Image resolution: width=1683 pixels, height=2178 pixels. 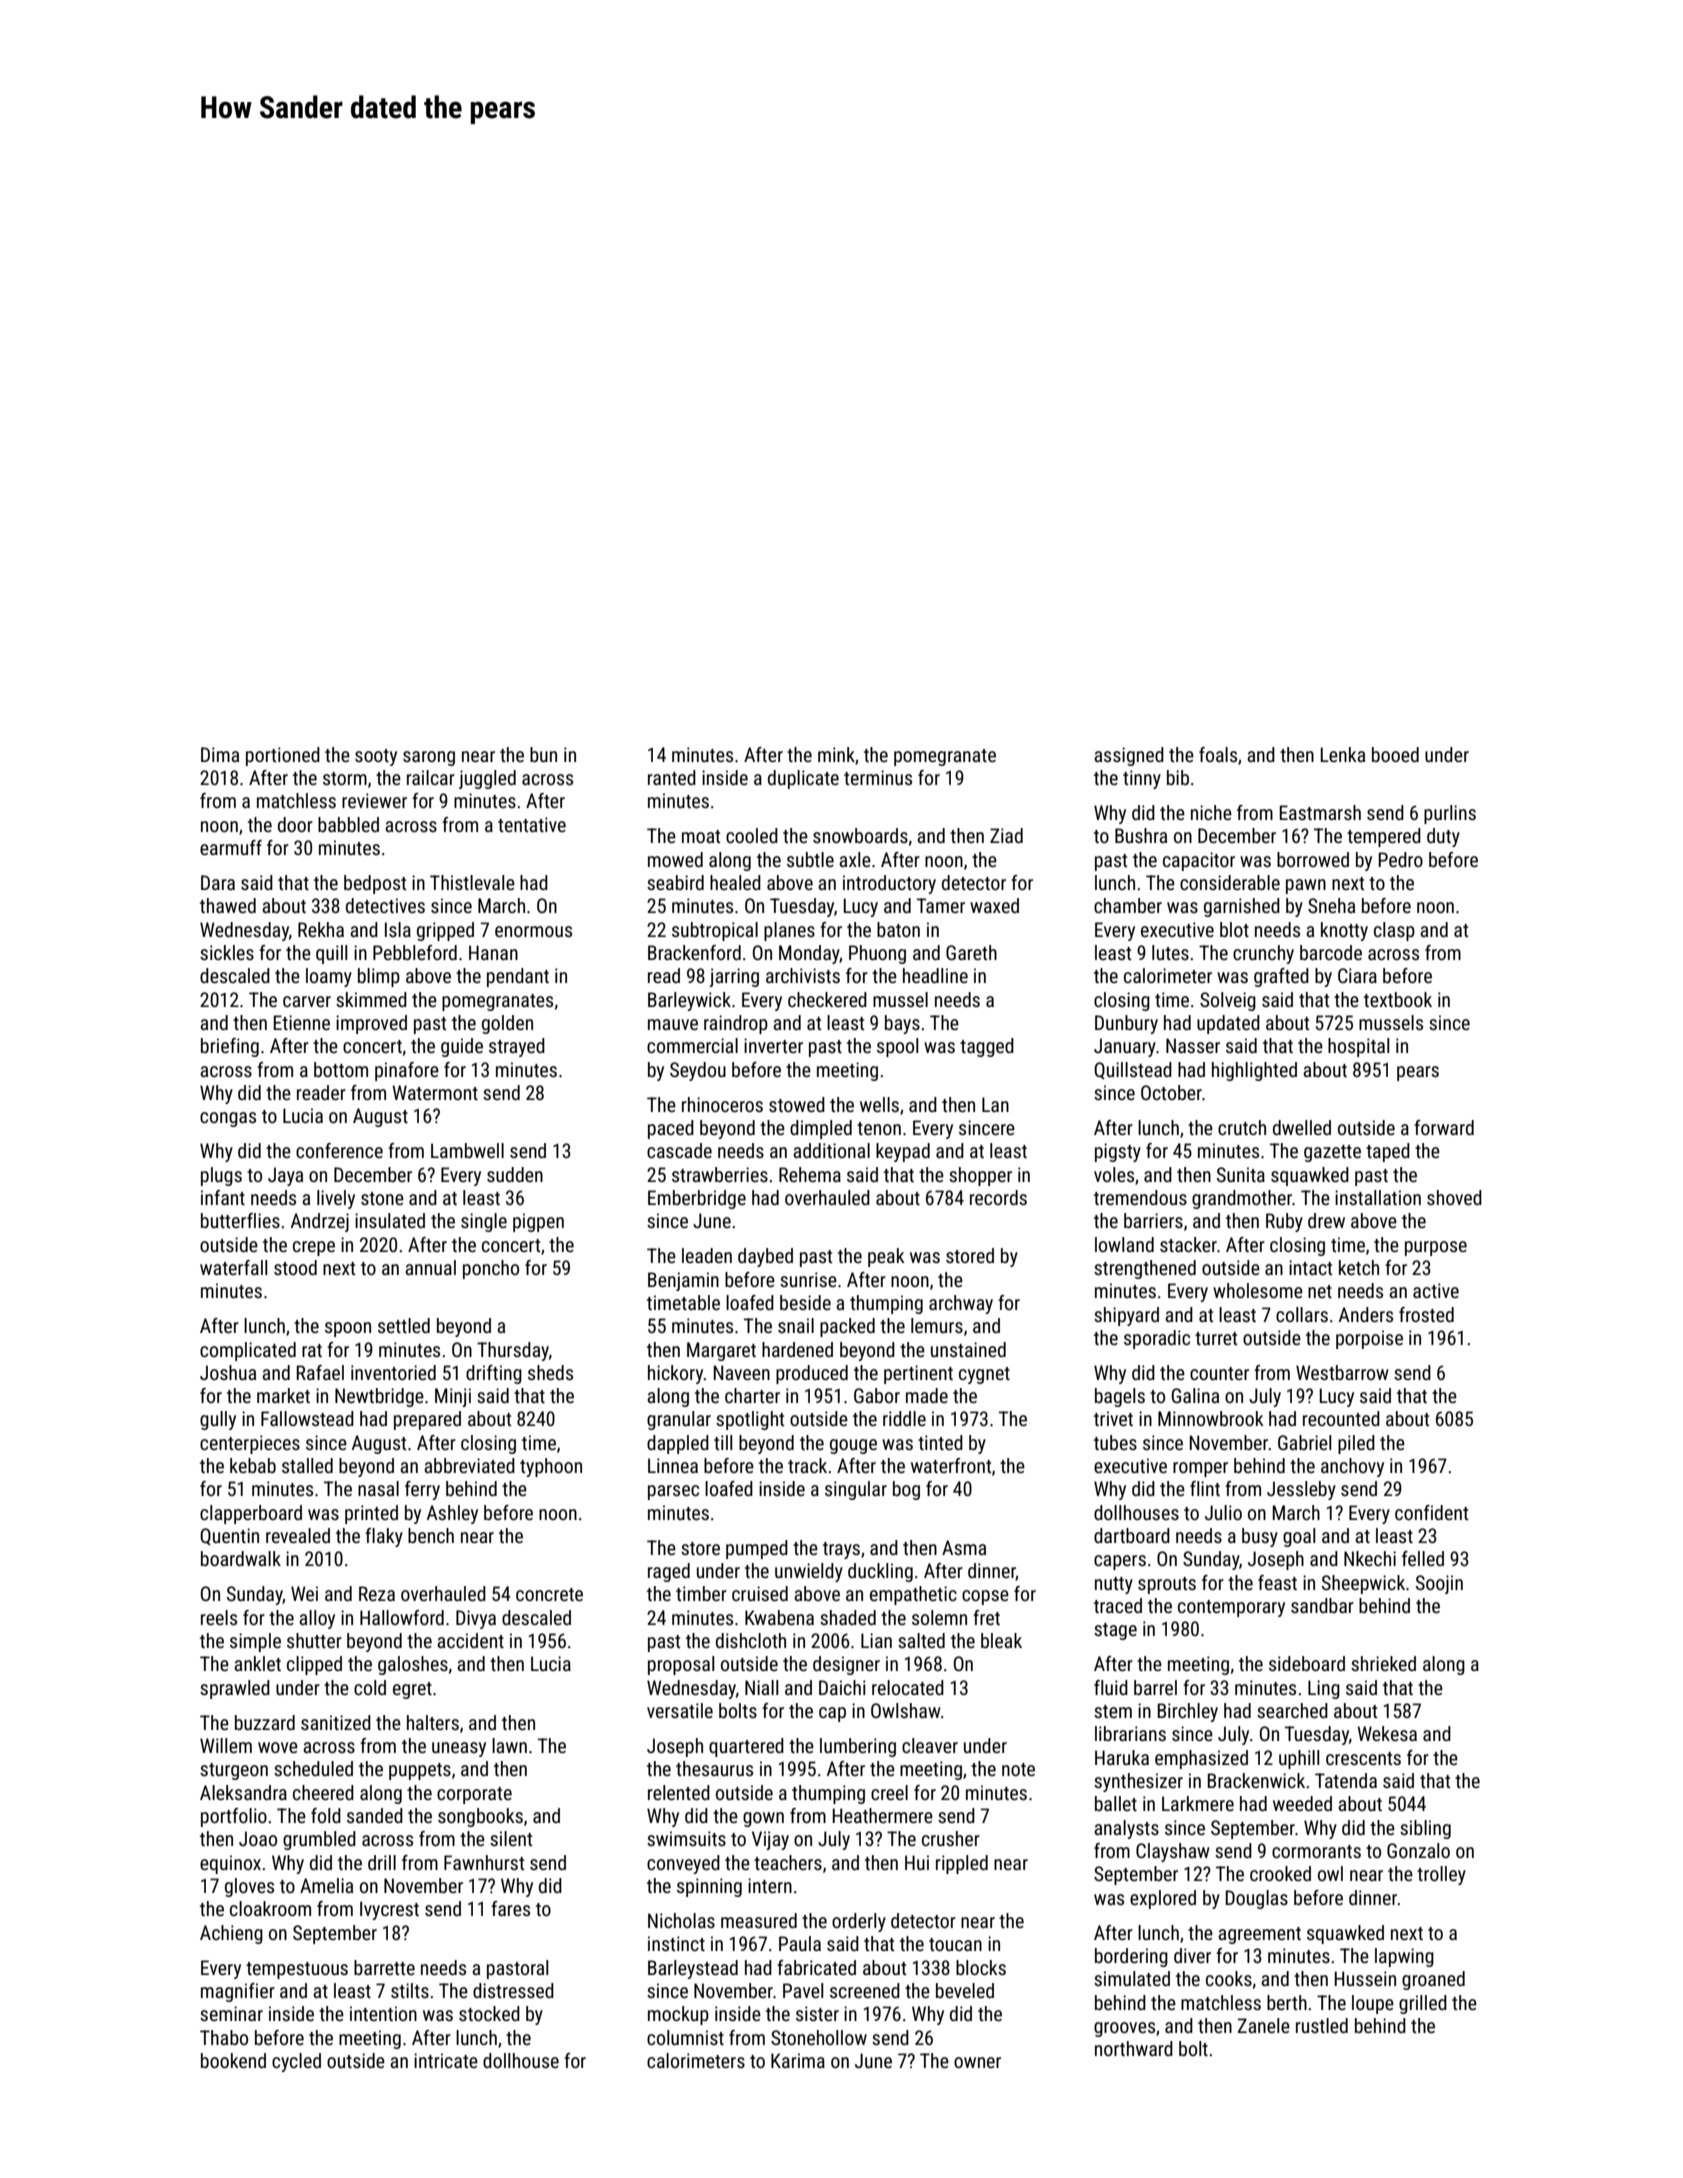 What do you see at coordinates (515, 1174) in the screenshot?
I see `sudden` at bounding box center [515, 1174].
